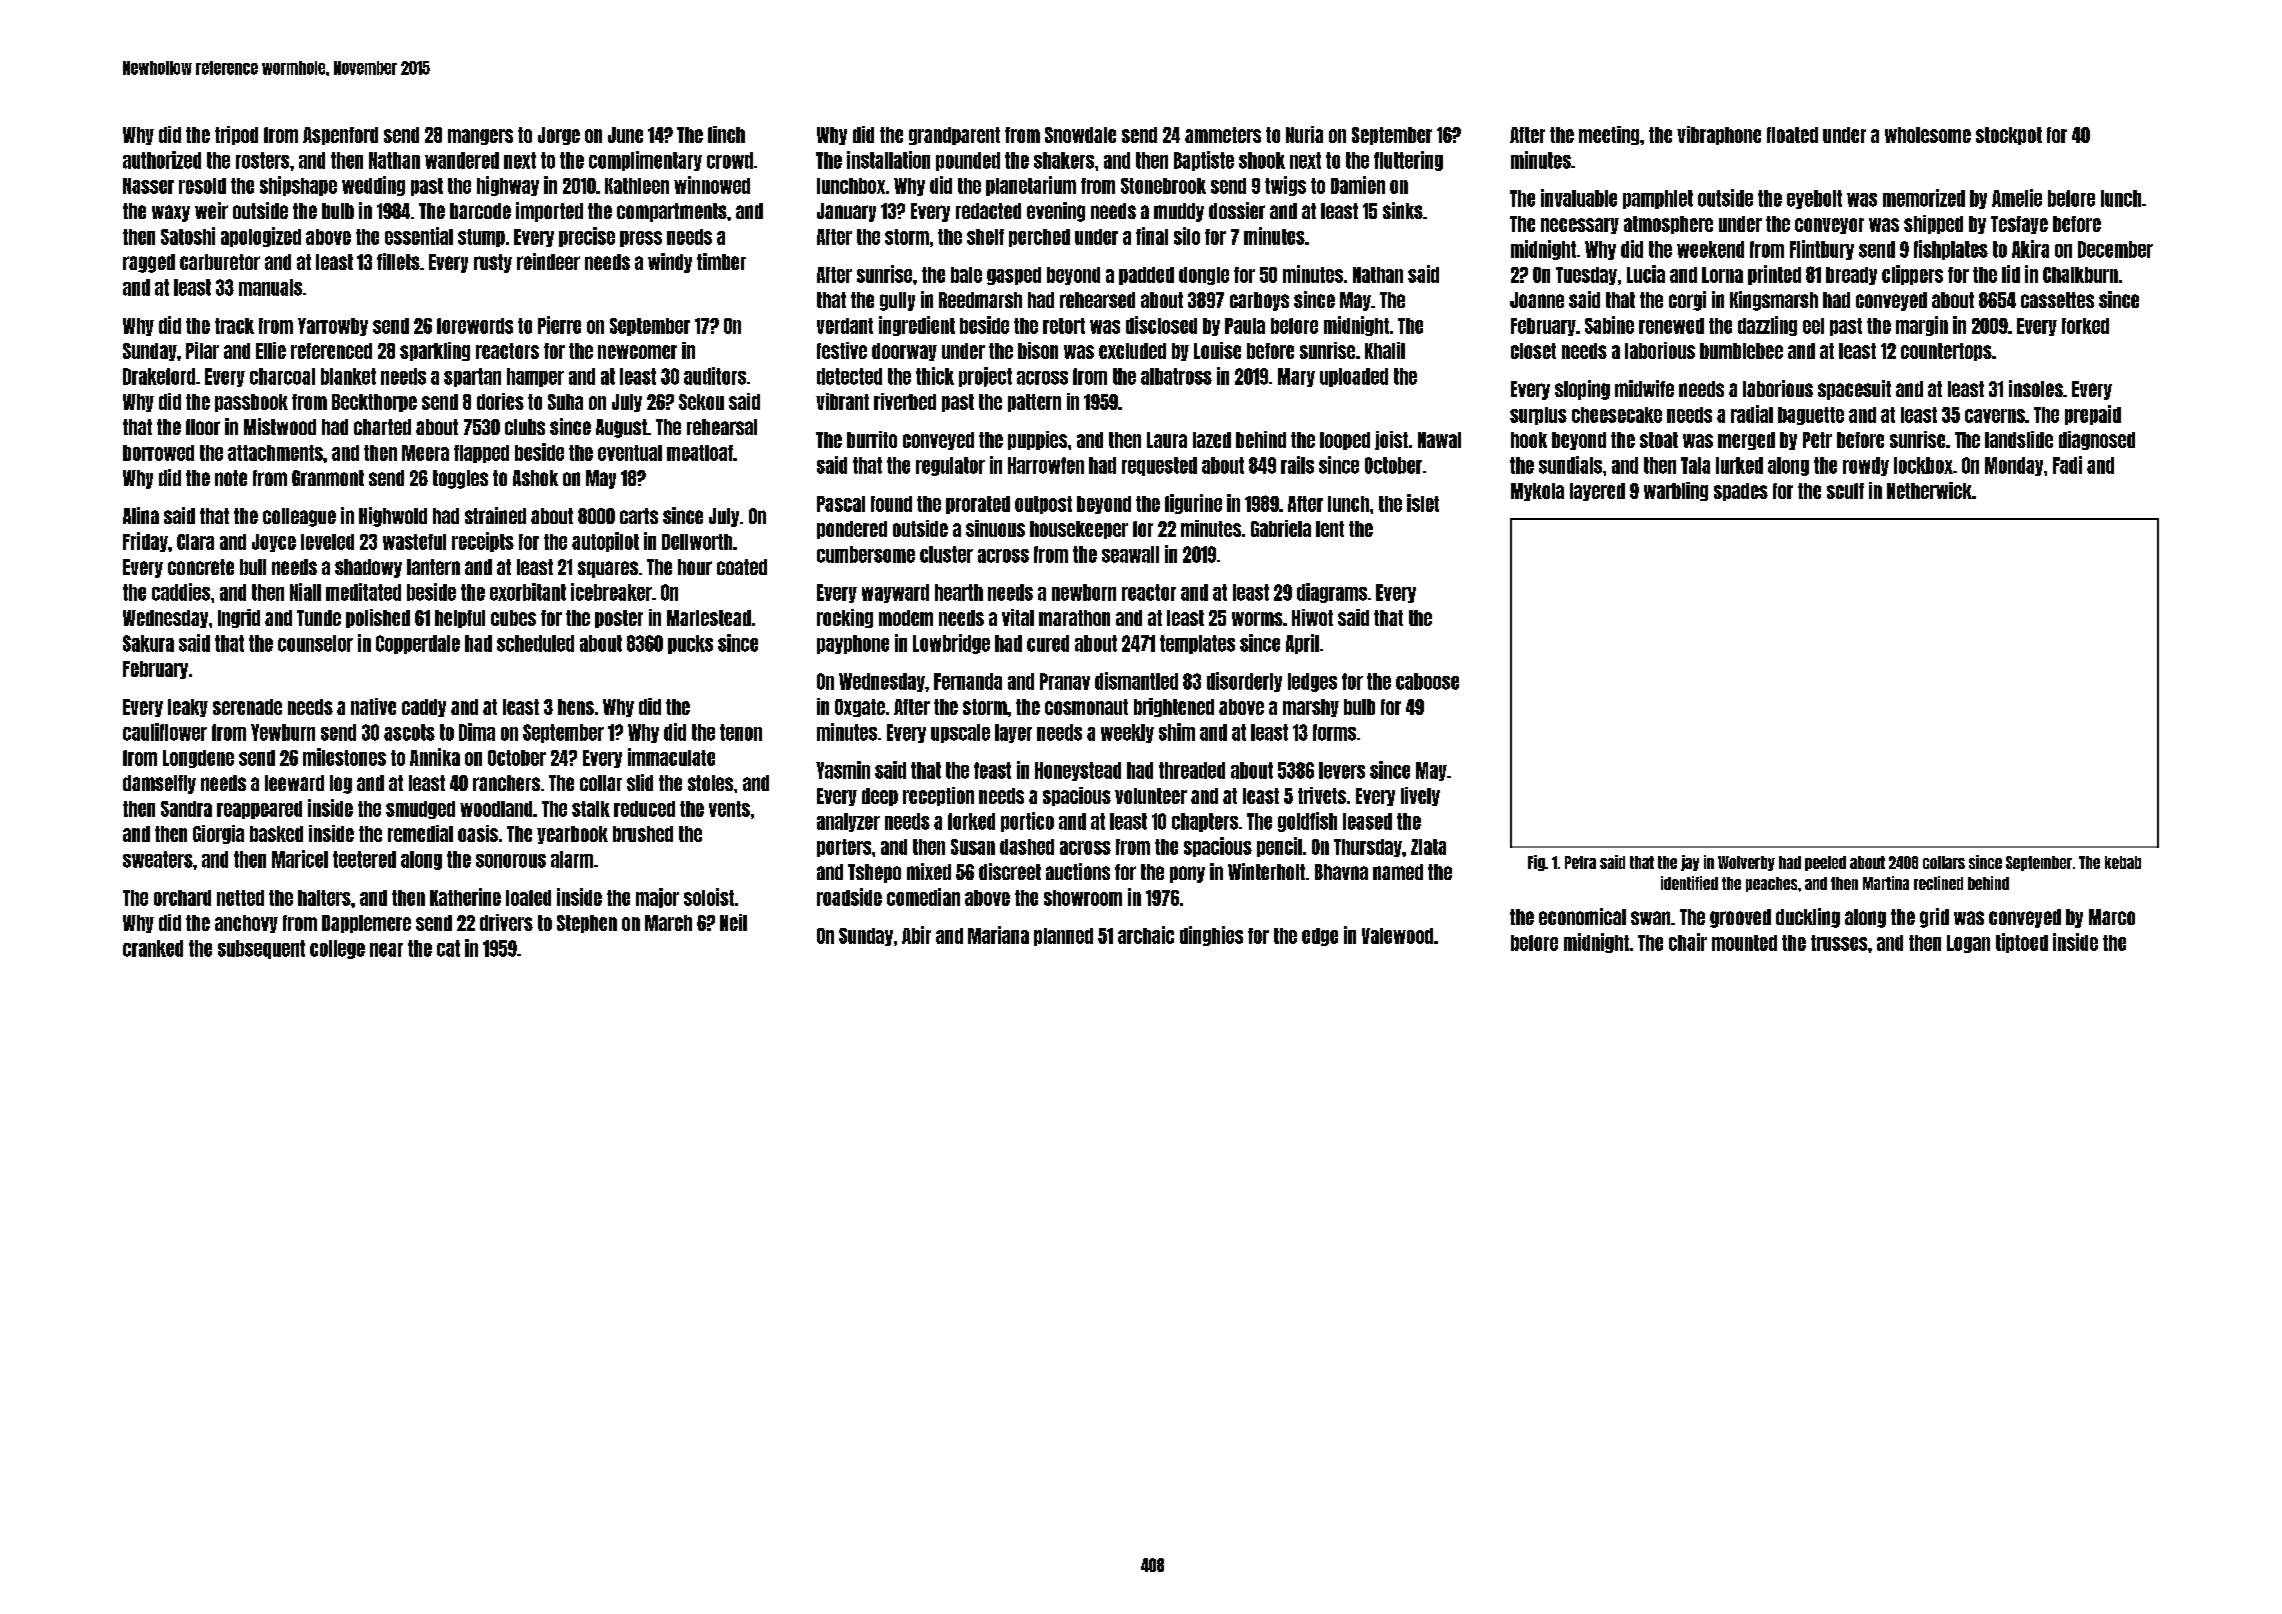 The image size is (2282, 1614). What do you see at coordinates (2014, 466) in the screenshot?
I see `Monday` at bounding box center [2014, 466].
